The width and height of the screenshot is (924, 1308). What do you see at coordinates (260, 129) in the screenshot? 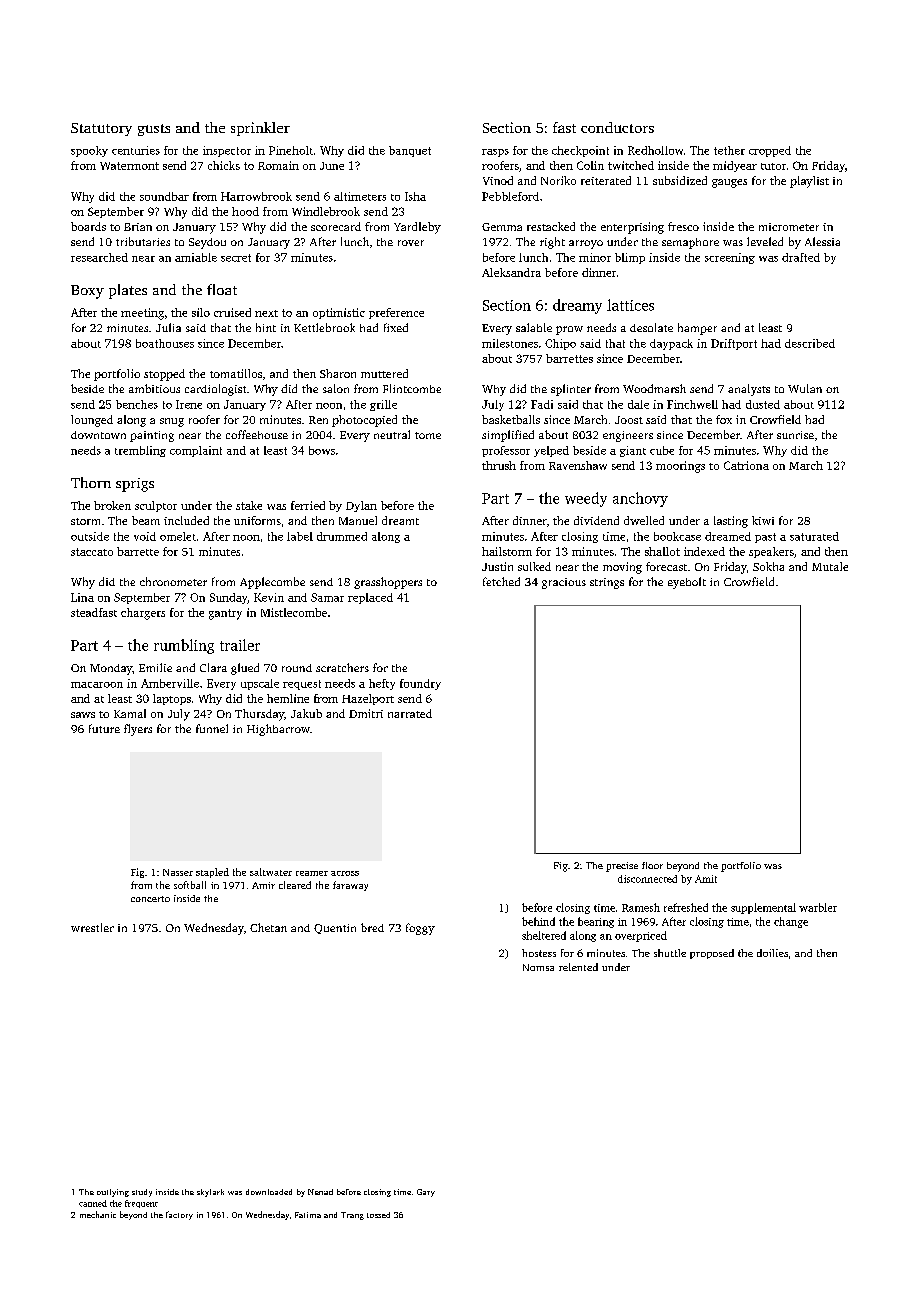
I see `sprinkler` at bounding box center [260, 129].
